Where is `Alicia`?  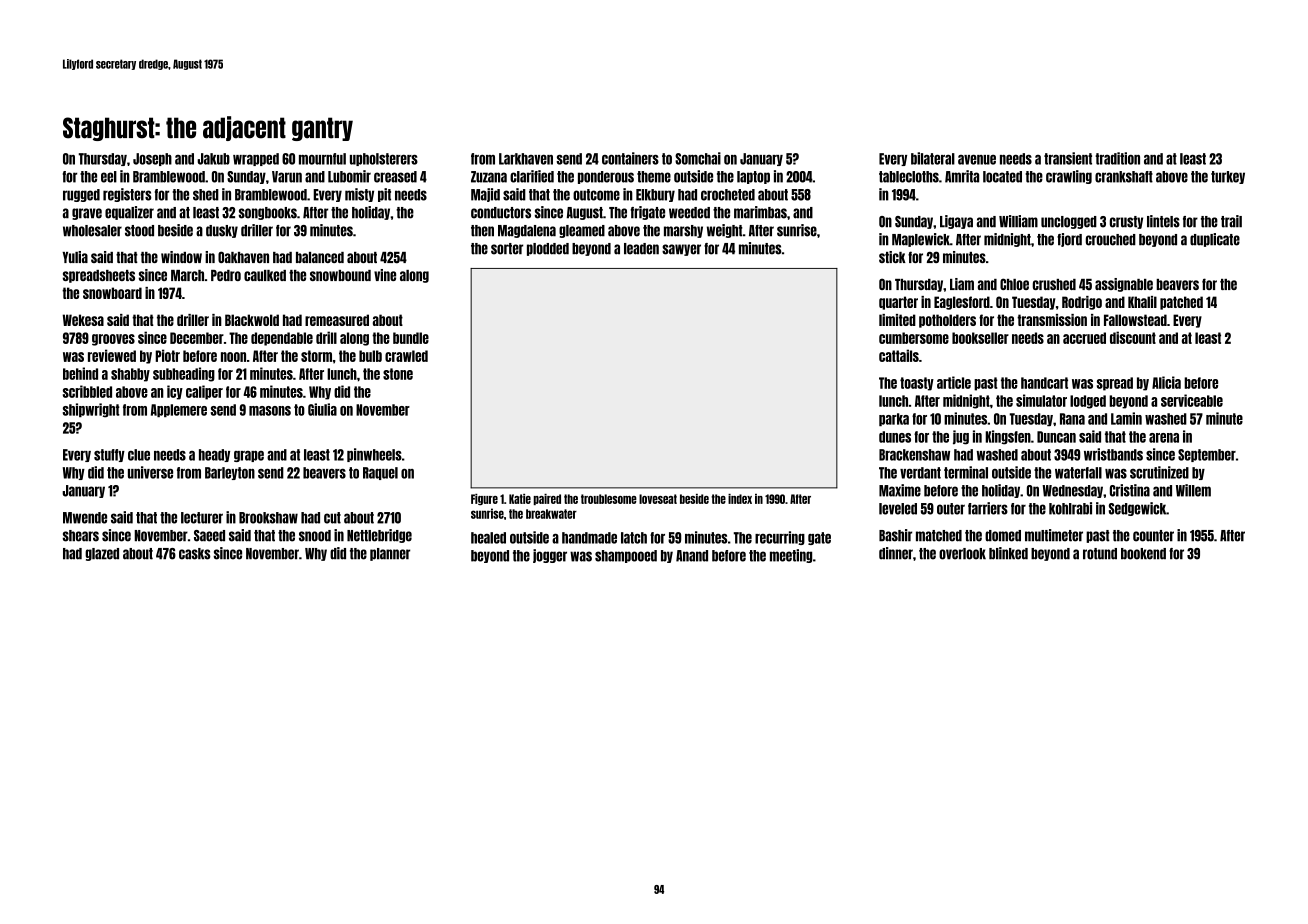
Alicia is located at coordinates (1166, 382).
